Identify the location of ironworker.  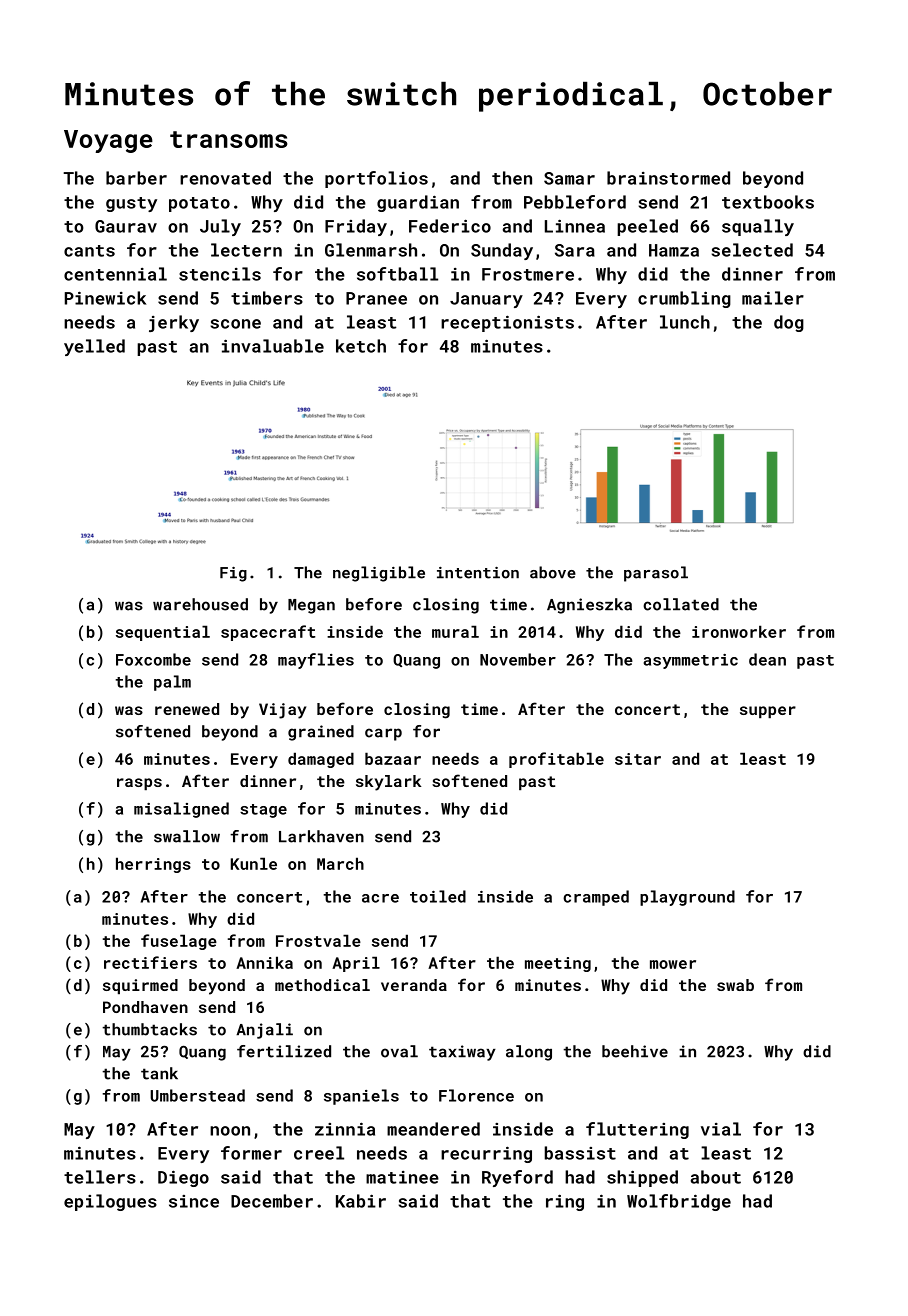
(739, 631).
